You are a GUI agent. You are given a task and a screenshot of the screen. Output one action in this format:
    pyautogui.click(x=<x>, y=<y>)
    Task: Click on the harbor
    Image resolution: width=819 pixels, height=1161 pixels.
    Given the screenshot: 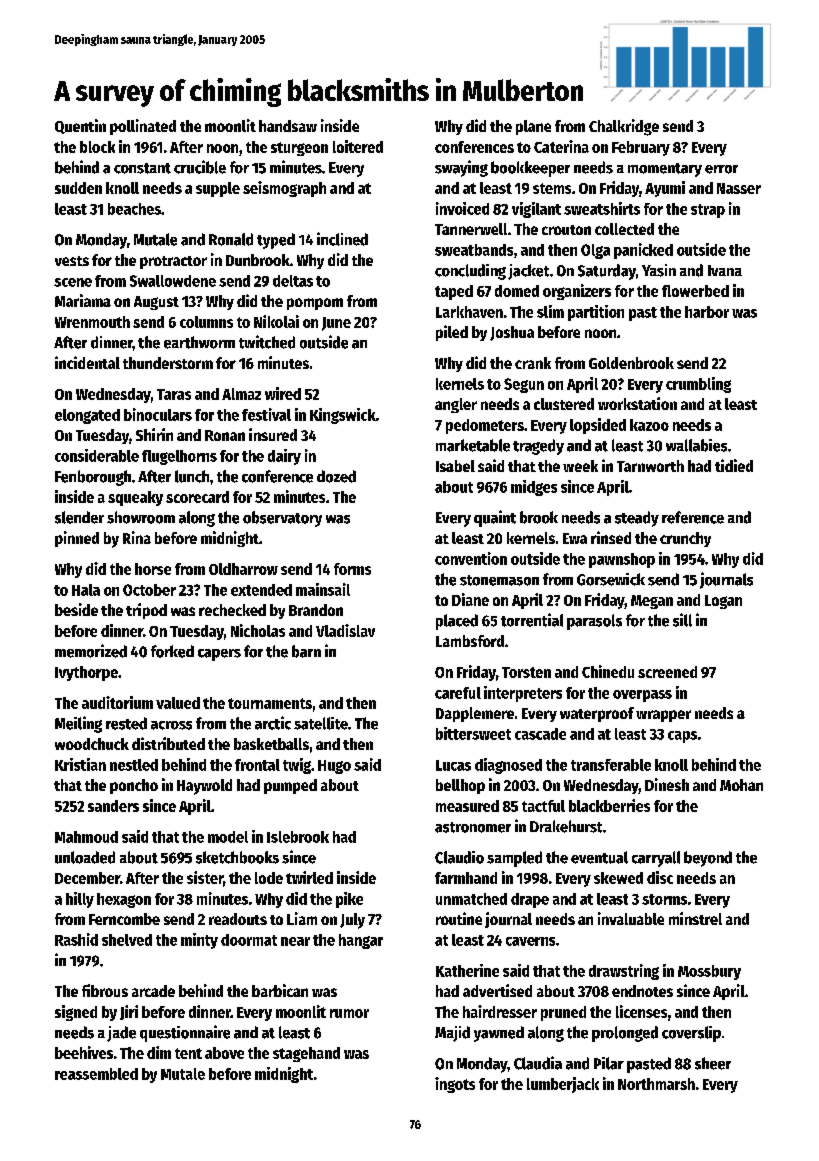 What is the action you would take?
    pyautogui.click(x=707, y=312)
